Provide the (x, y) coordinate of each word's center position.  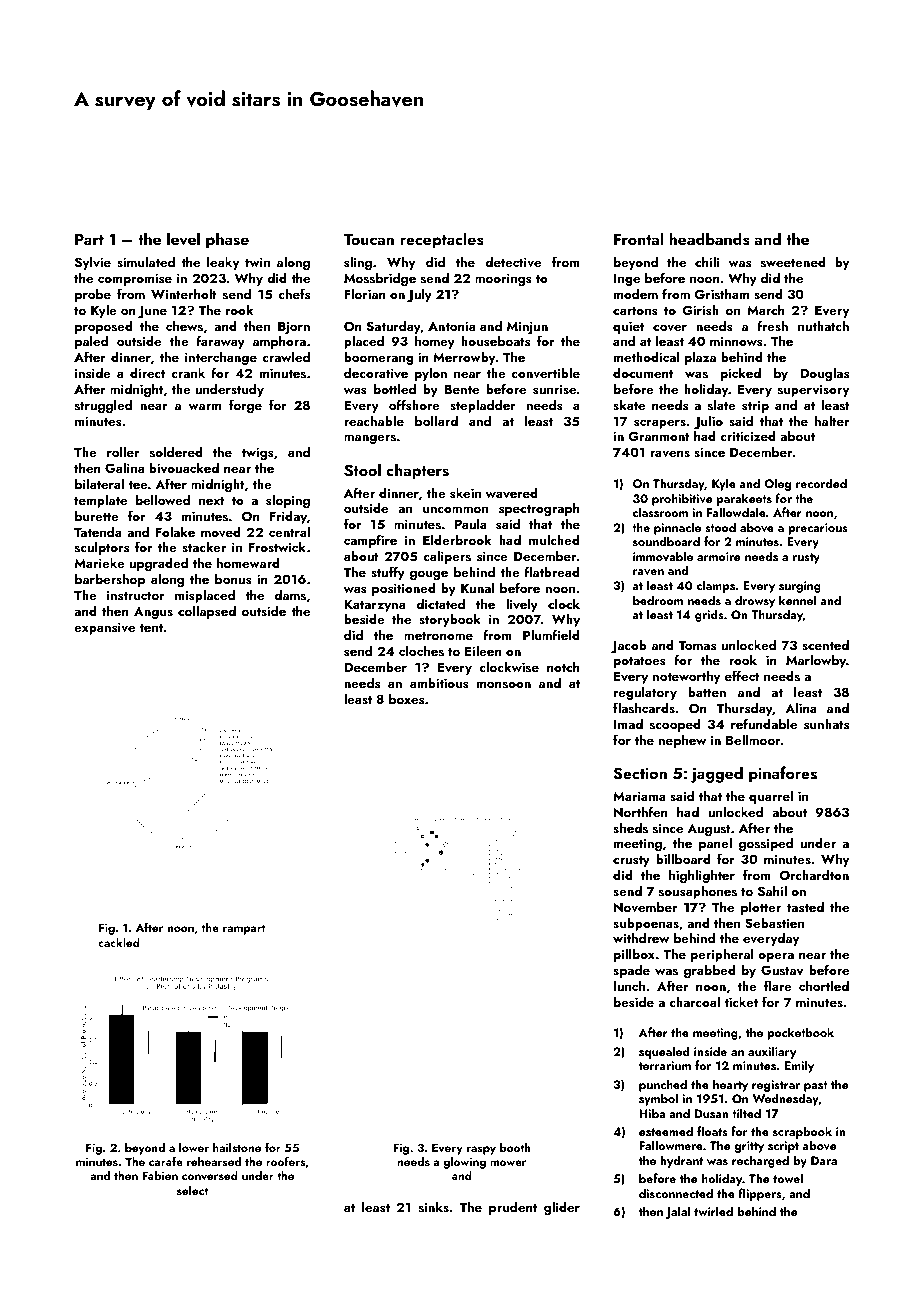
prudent (513, 1208)
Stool (362, 470)
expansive (104, 628)
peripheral (722, 955)
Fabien (160, 1175)
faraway (220, 342)
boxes (406, 698)
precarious (818, 529)
